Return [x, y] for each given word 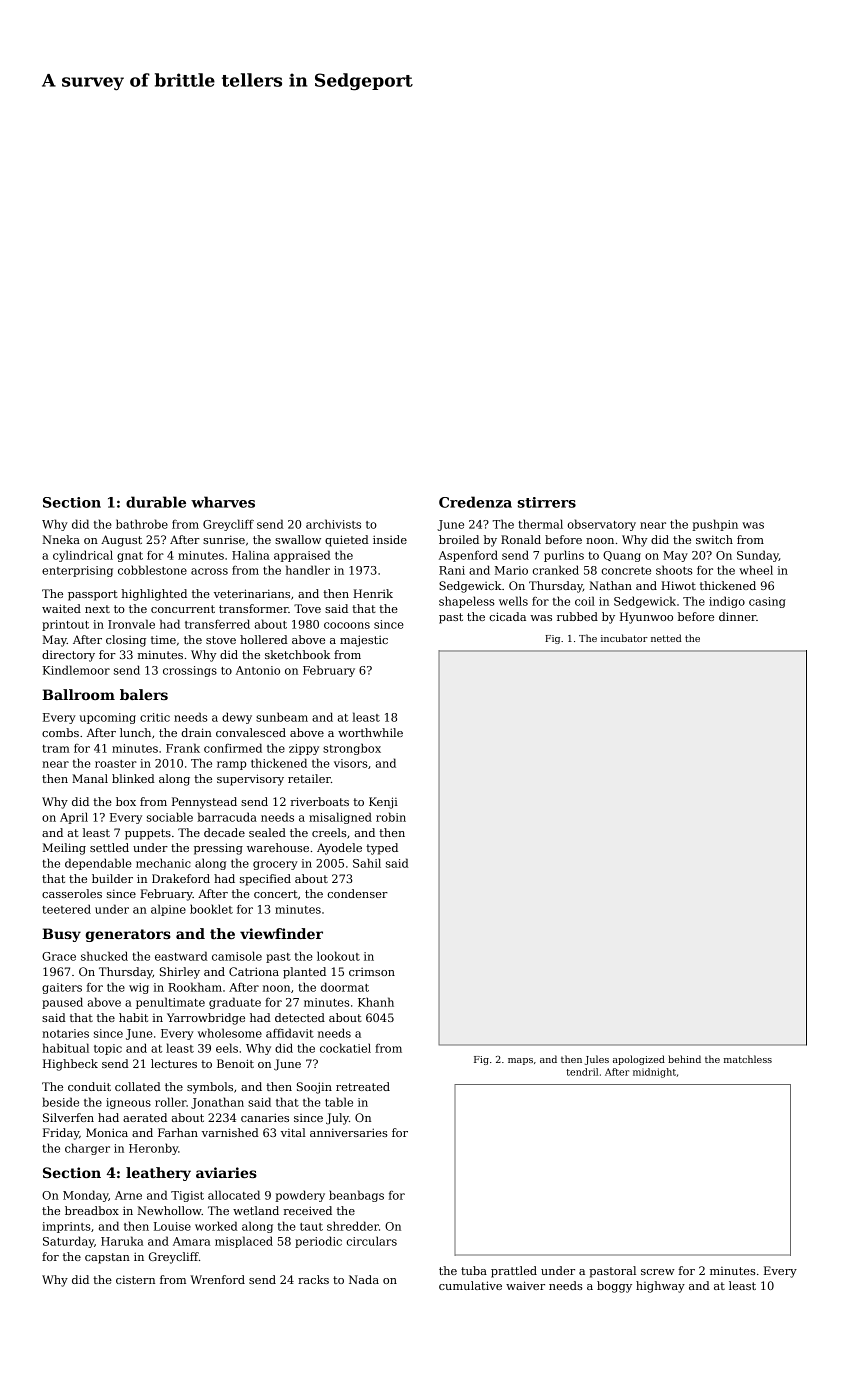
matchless [748, 1059]
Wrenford [217, 1279]
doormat [345, 987]
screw [657, 1272]
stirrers [547, 502]
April [74, 818]
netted [666, 638]
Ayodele [339, 849]
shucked [104, 956]
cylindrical [83, 556]
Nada [364, 1279]
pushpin [715, 525]
